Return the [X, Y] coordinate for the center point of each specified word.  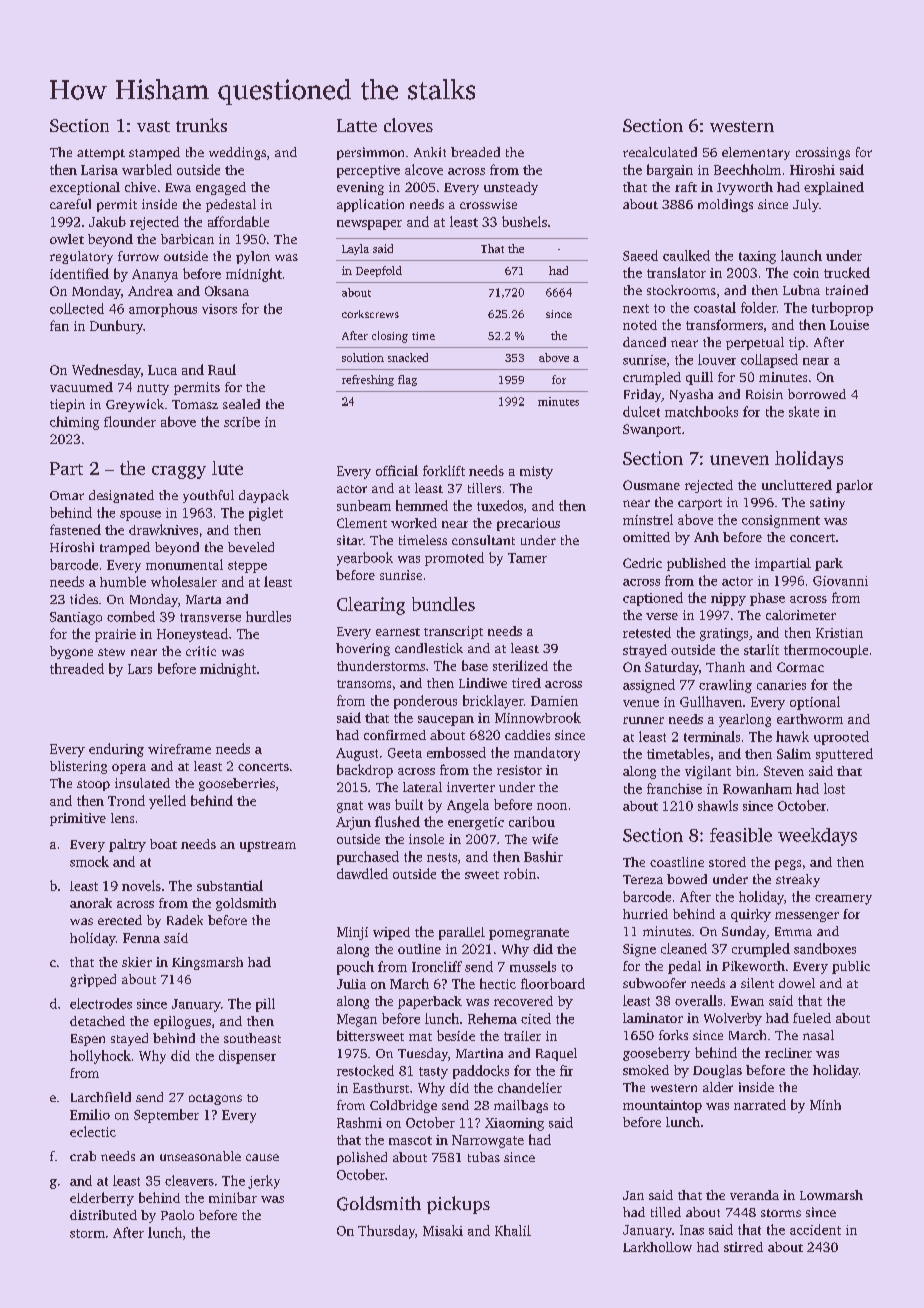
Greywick [135, 405]
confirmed [395, 735]
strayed [645, 651]
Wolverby [733, 1019]
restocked [365, 1070]
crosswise [488, 204]
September [166, 1116]
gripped [93, 980]
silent [757, 983]
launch [801, 255]
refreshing [368, 380]
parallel [462, 933]
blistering [78, 767]
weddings [237, 153]
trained [847, 290]
